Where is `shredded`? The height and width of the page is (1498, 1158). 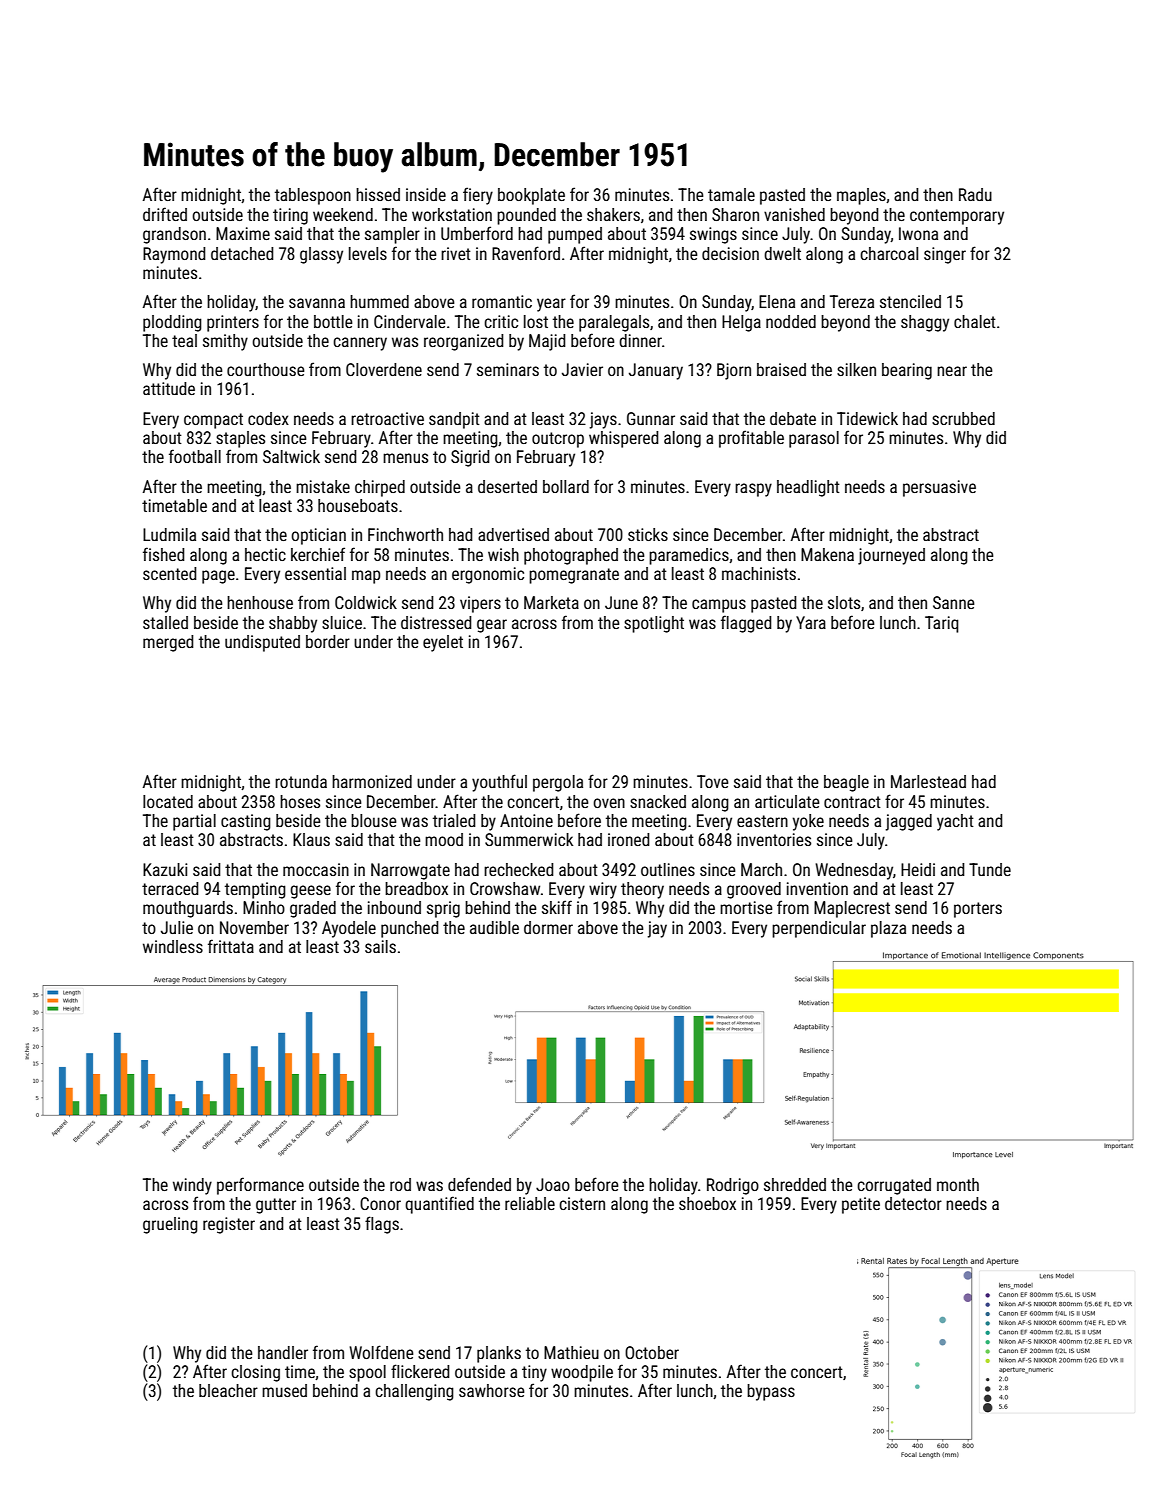
shredded is located at coordinates (795, 1184).
